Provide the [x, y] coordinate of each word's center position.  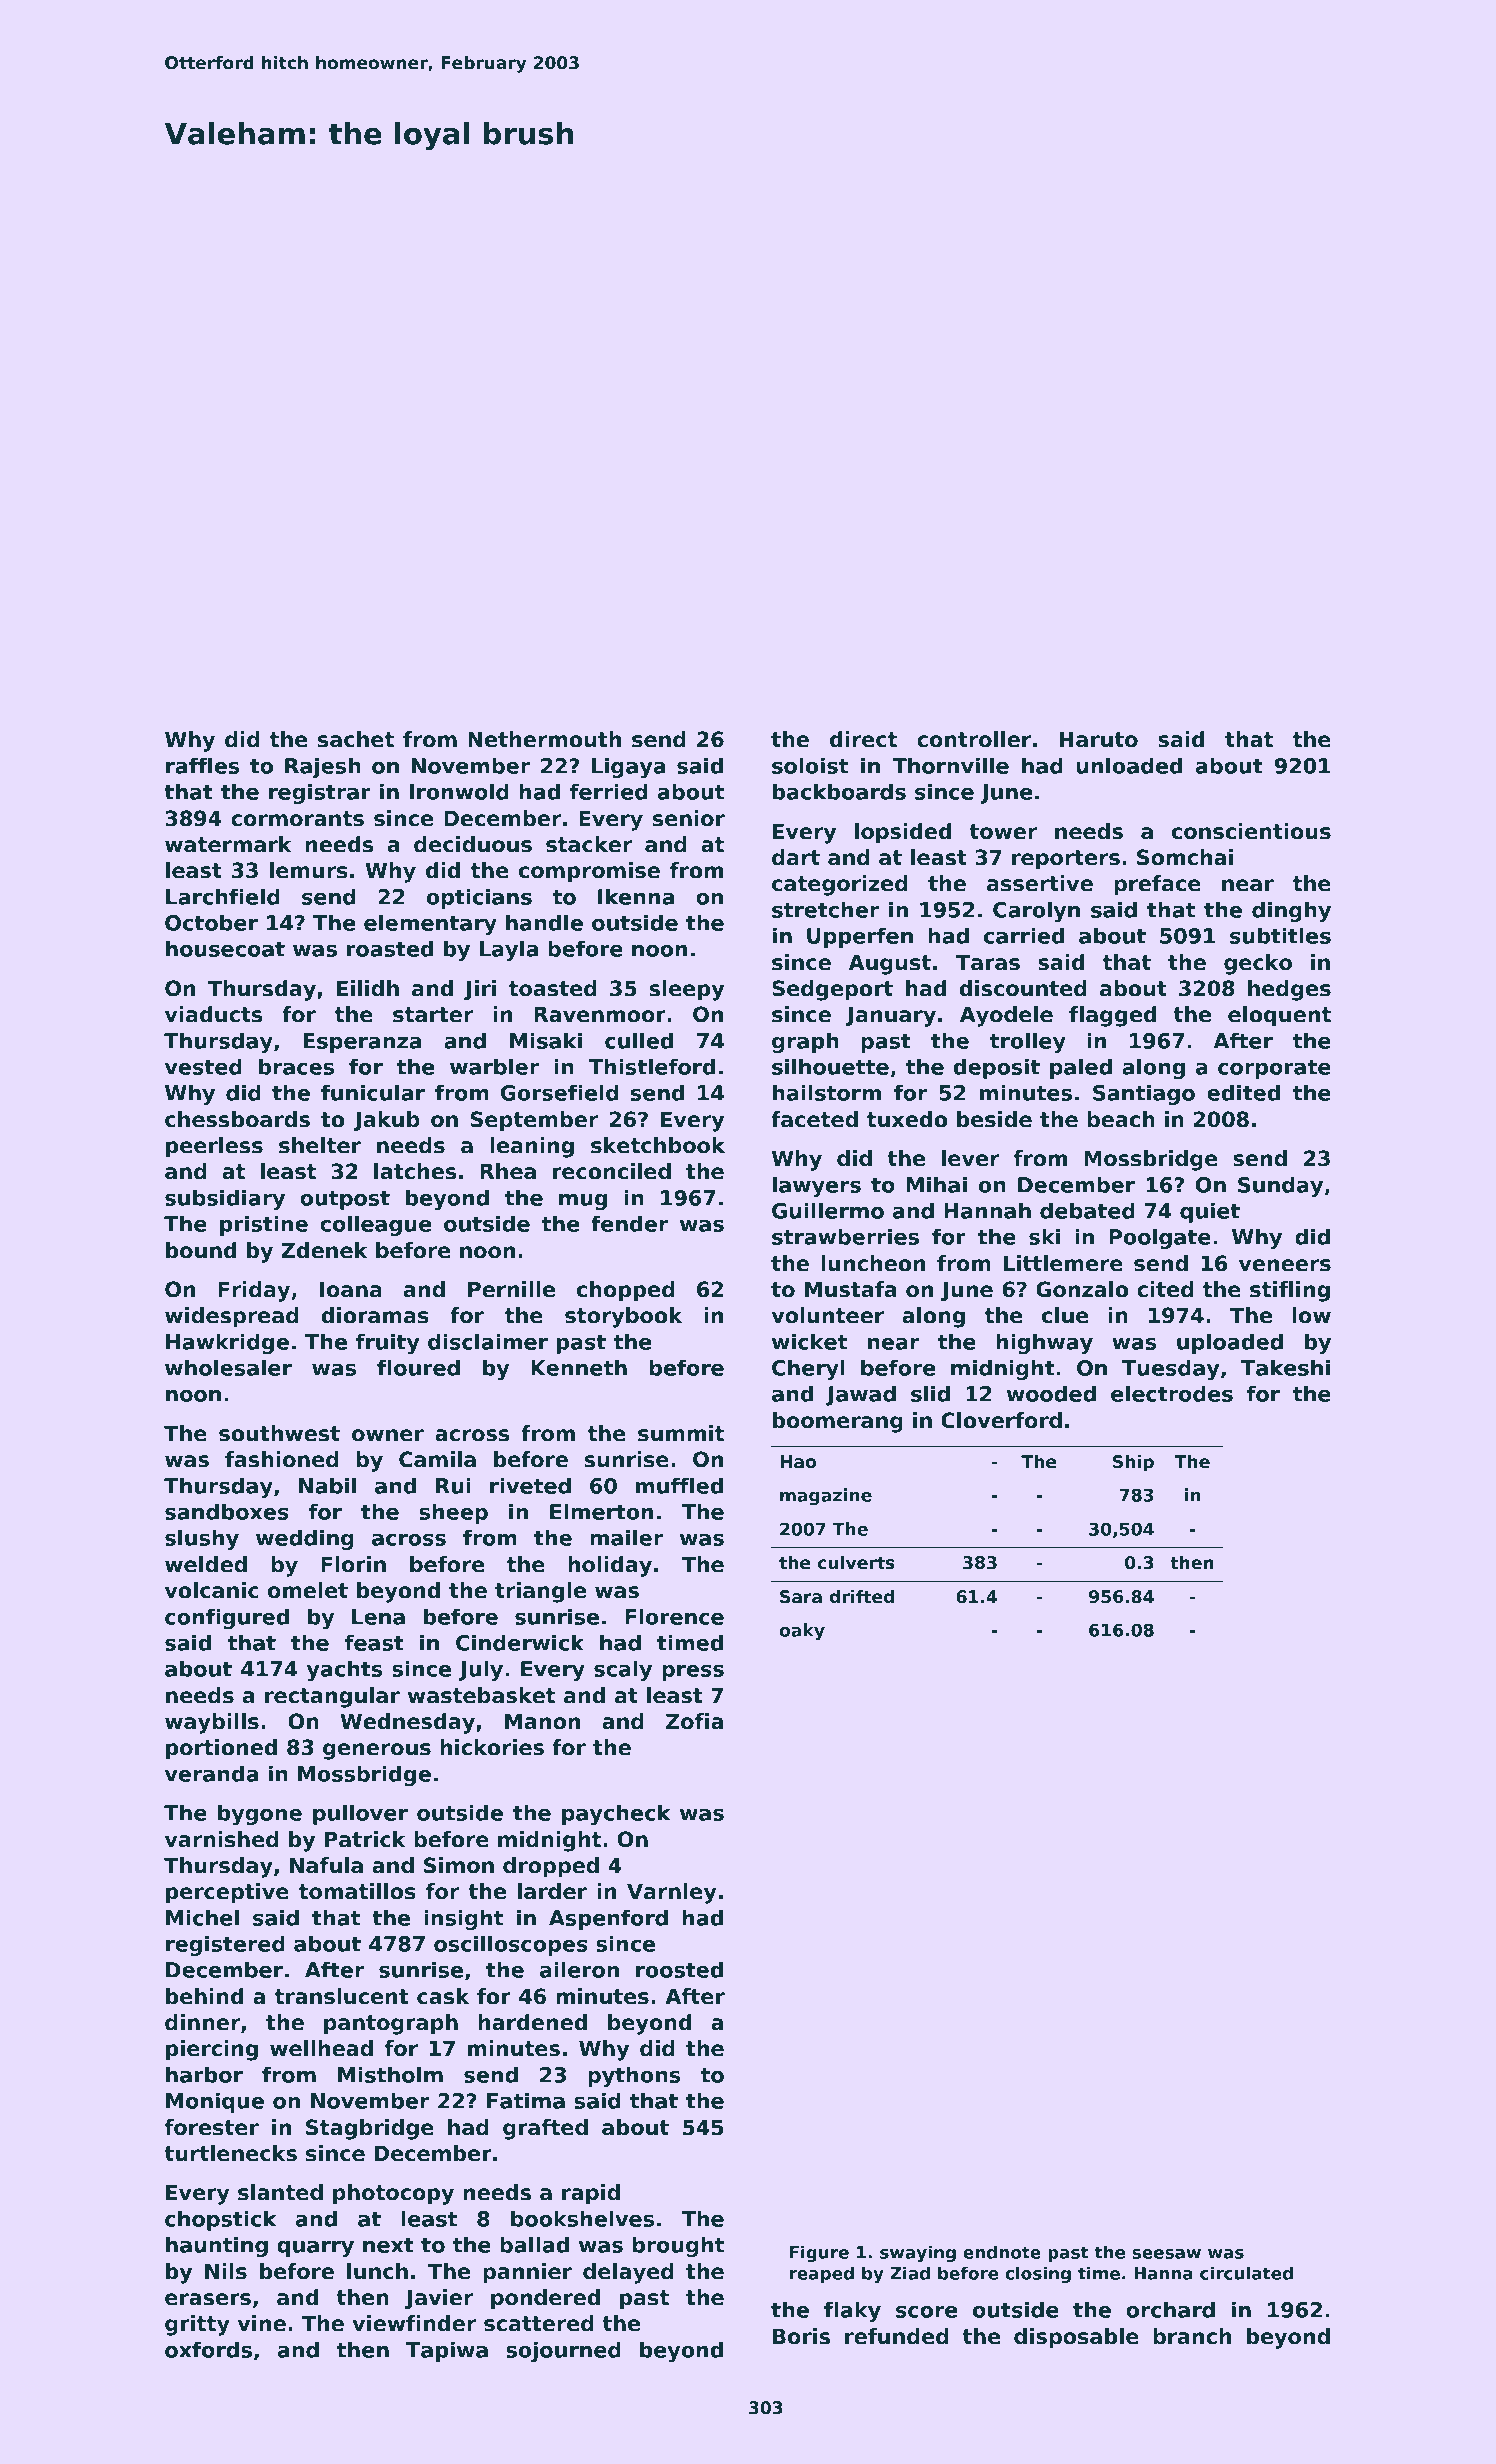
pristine [264, 1225]
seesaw [1166, 2254]
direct [863, 739]
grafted [545, 2129]
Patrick [365, 1839]
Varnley [671, 1893]
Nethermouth [544, 739]
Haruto [1098, 739]
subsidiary [225, 1199]
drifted [862, 1597]
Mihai [936, 1184]
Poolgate [1160, 1238]
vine [262, 2323]
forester [211, 2127]
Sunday [1280, 1186]
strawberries [845, 1236]
